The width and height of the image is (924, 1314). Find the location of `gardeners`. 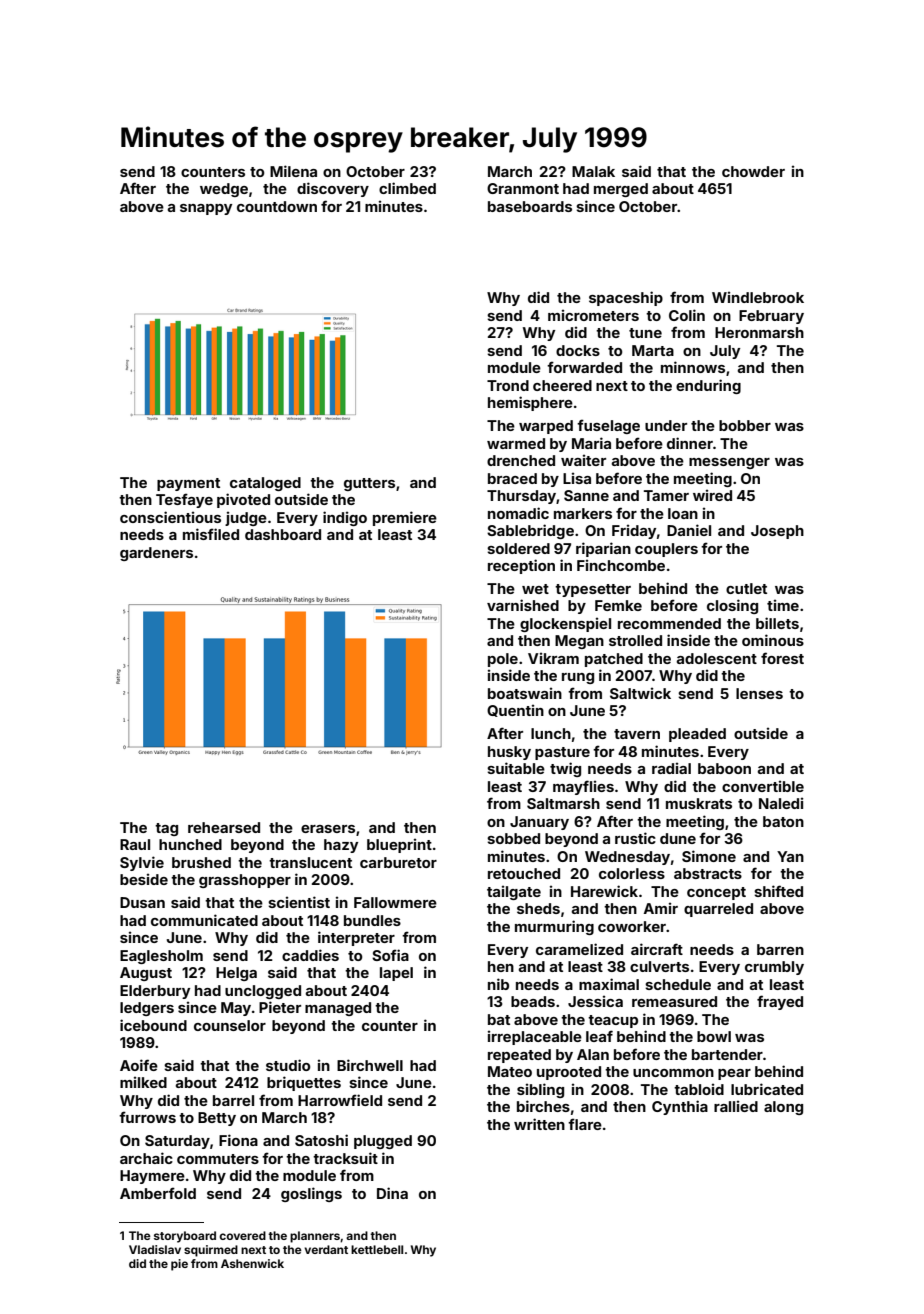

gardeners is located at coordinates (156, 554).
